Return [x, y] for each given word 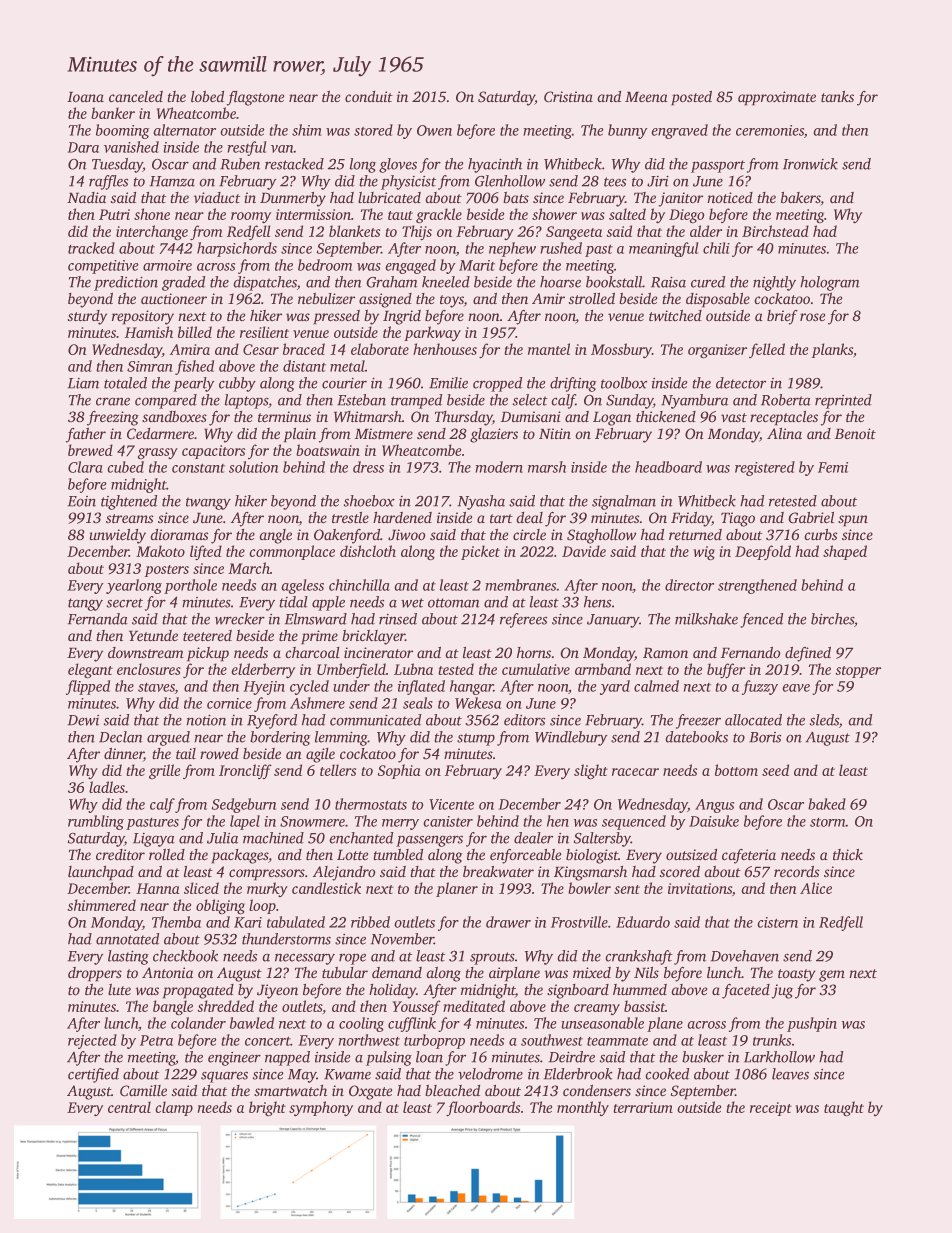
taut [400, 215]
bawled [252, 1023]
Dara [83, 147]
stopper [858, 672]
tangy [85, 604]
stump [476, 739]
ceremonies [770, 130]
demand [397, 972]
